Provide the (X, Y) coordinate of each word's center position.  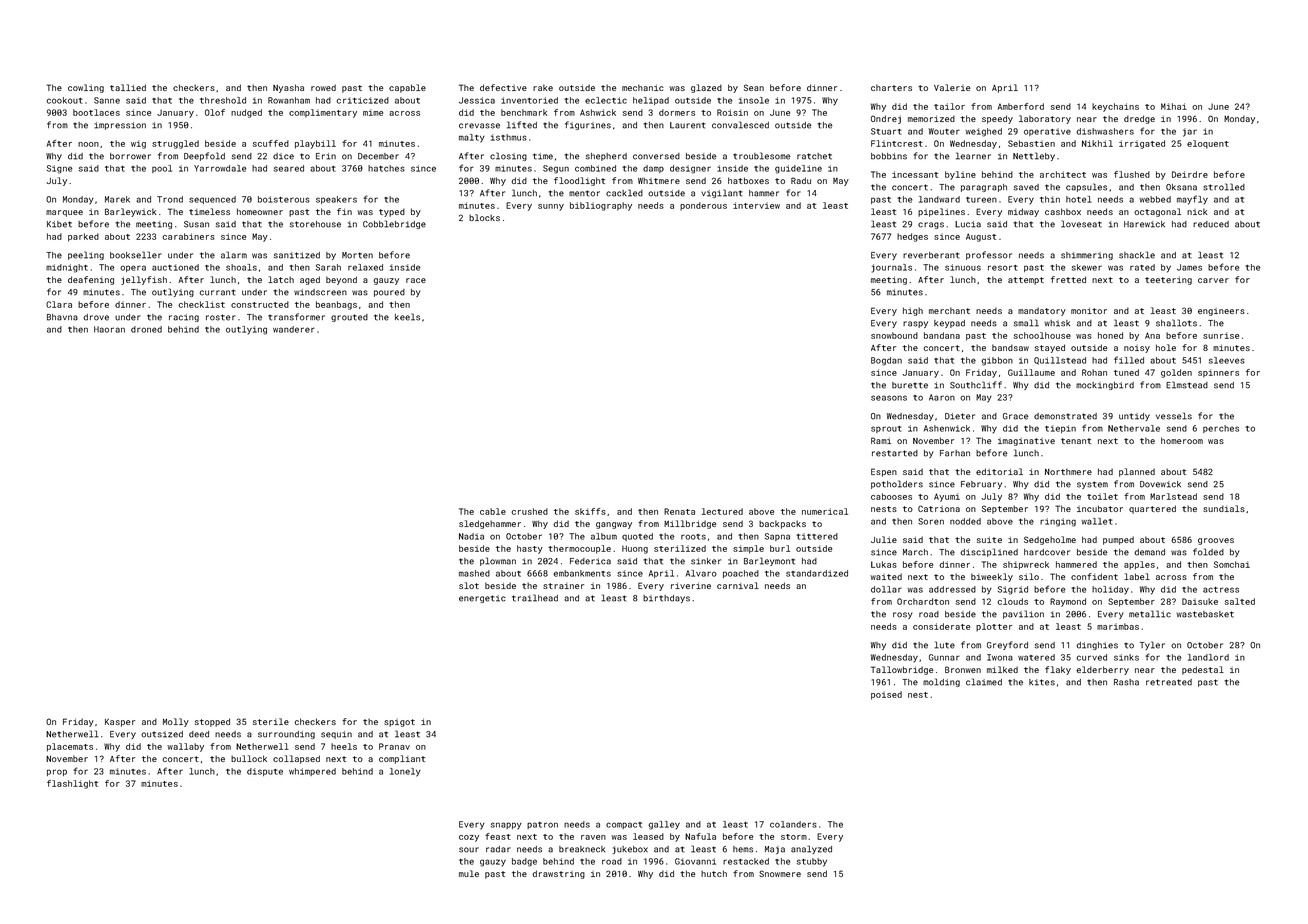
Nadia (471, 536)
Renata (679, 511)
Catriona (939, 508)
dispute (265, 772)
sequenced (212, 200)
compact (624, 825)
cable (493, 511)
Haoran (109, 329)
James (1189, 267)
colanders (793, 824)
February (981, 485)
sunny (551, 207)
